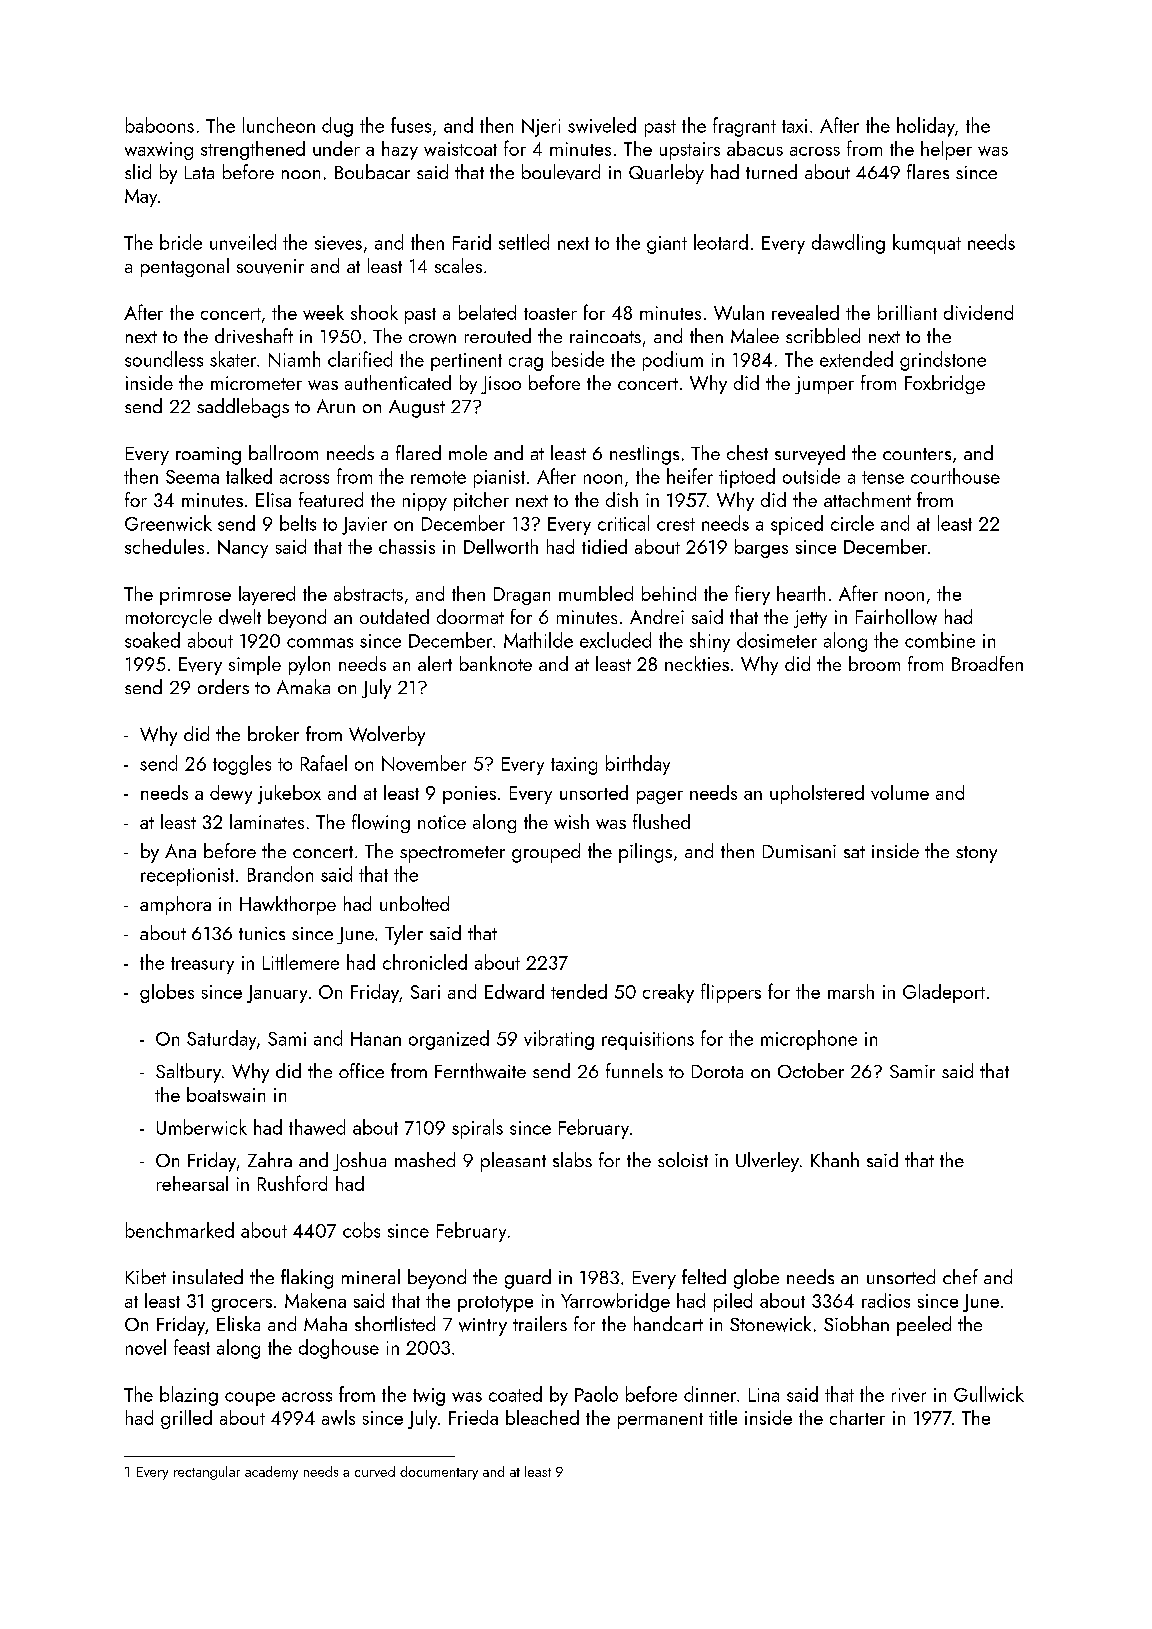 Image resolution: width=1152 pixels, height=1629 pixels. I want to click on dividend, so click(978, 312).
